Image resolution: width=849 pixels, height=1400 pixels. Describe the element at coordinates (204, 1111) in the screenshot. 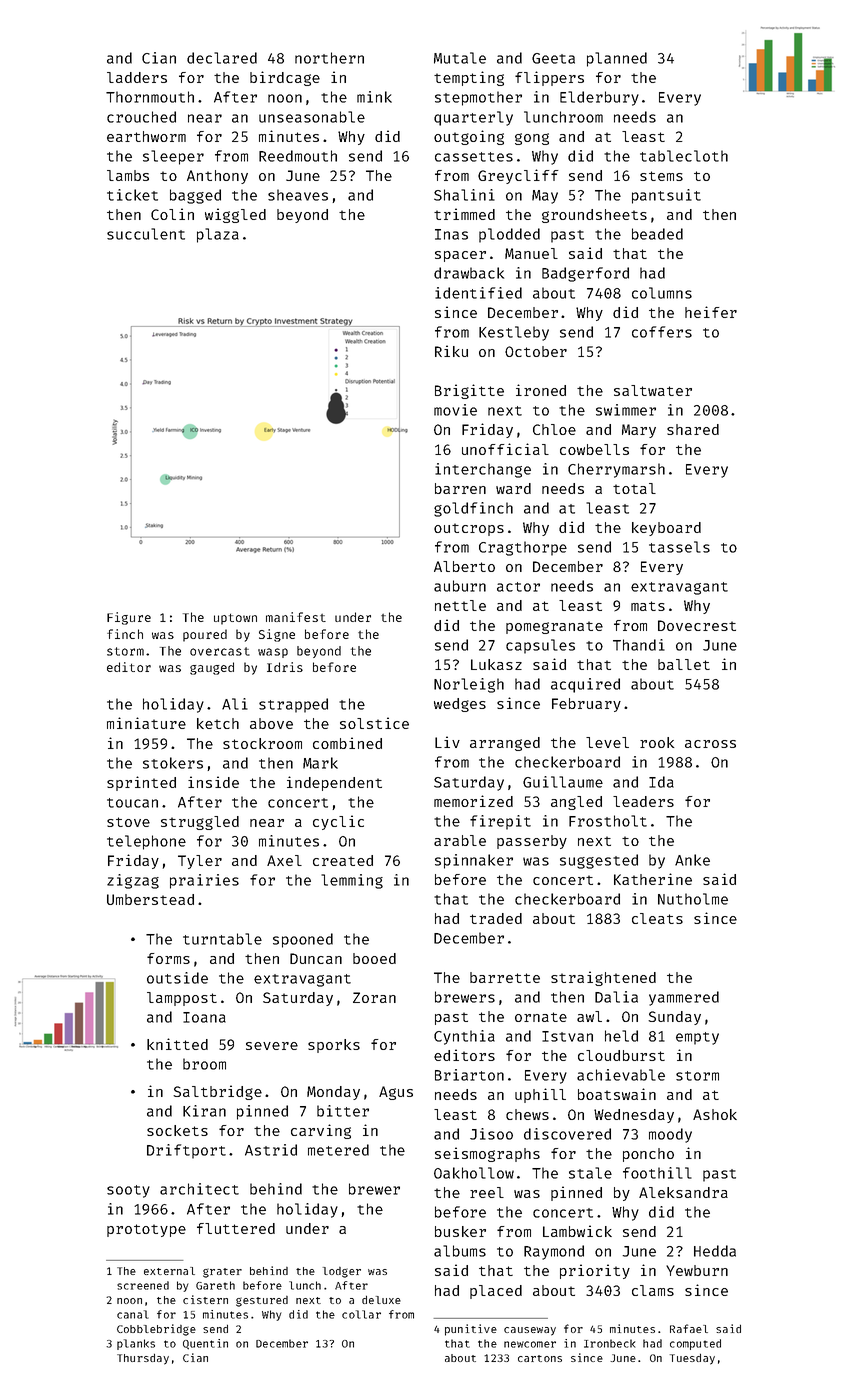

I see `Kiran` at that location.
